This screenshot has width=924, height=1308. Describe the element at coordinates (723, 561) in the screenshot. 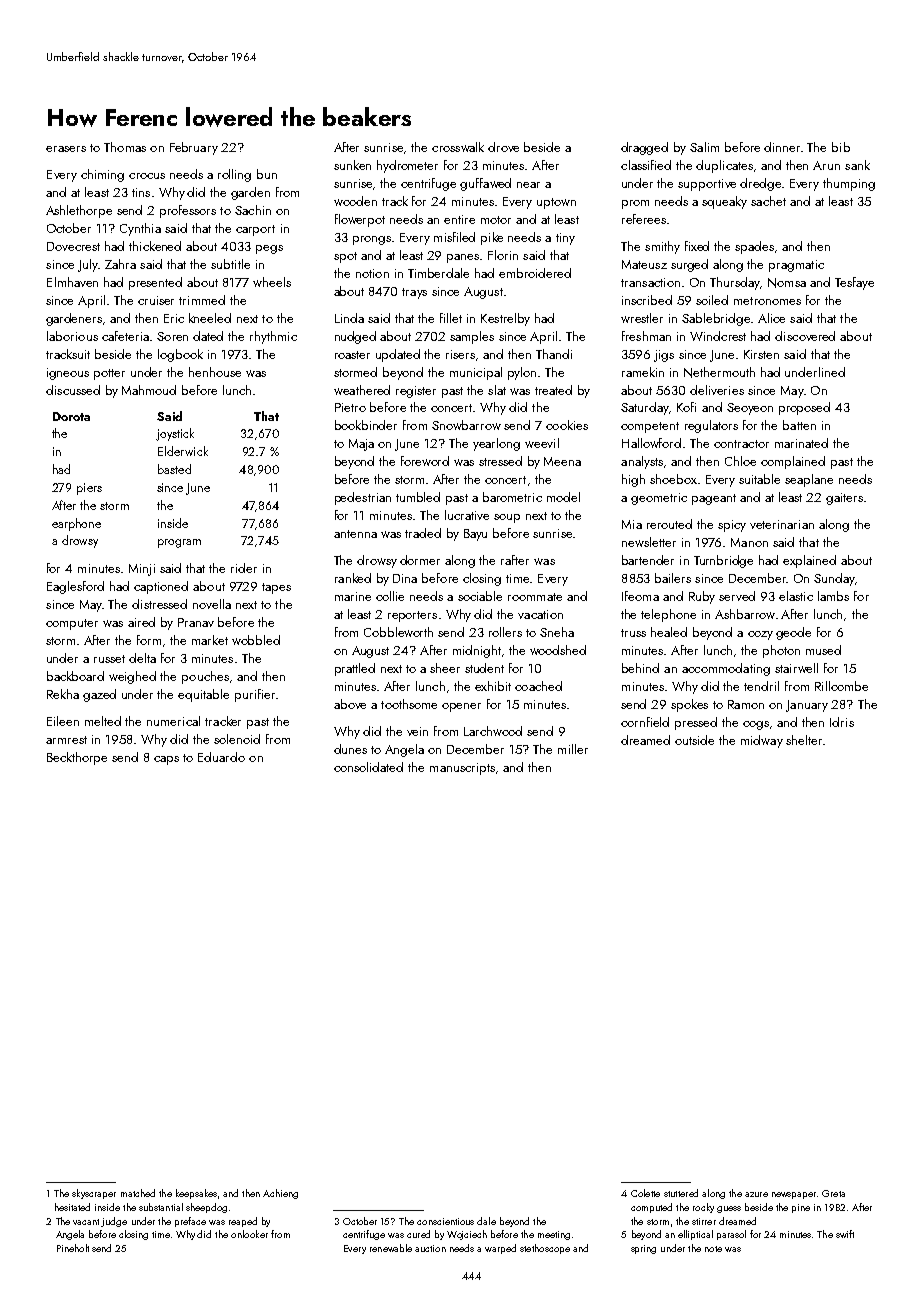

I see `Turnbridge` at that location.
